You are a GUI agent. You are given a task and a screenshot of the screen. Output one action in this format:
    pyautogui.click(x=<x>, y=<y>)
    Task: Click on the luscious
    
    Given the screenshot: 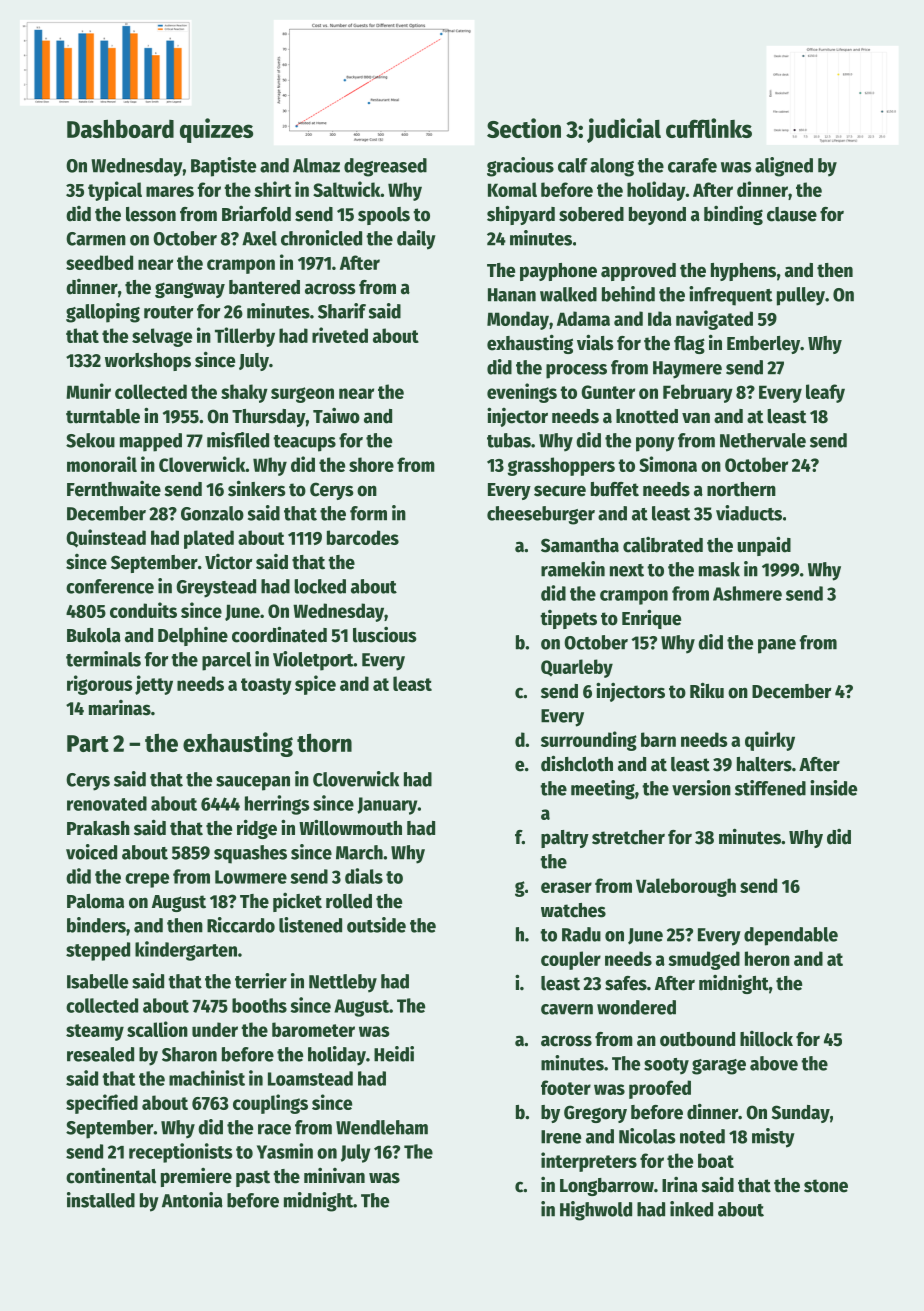 What is the action you would take?
    pyautogui.click(x=384, y=635)
